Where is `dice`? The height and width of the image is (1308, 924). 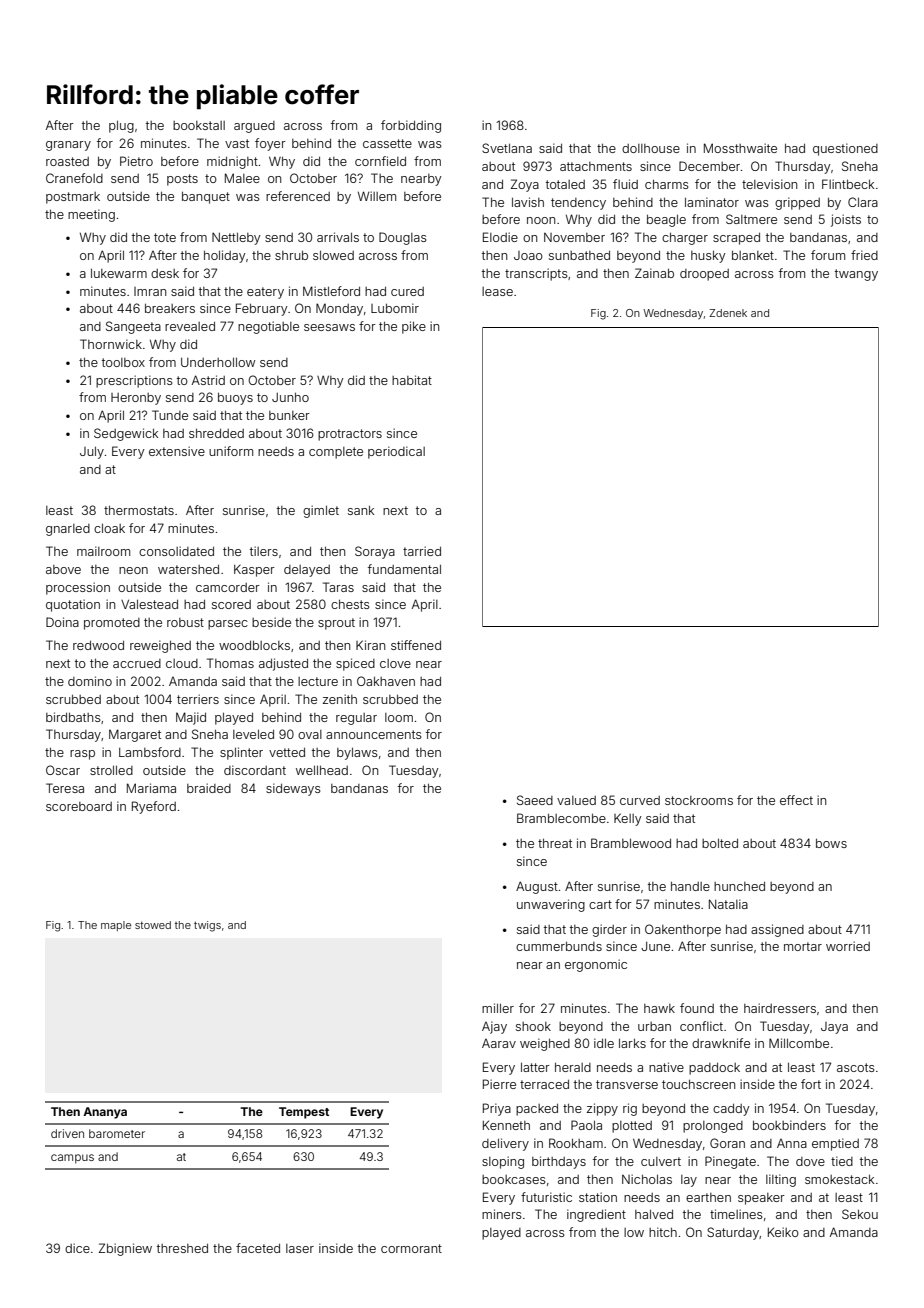 dice is located at coordinates (77, 1248).
